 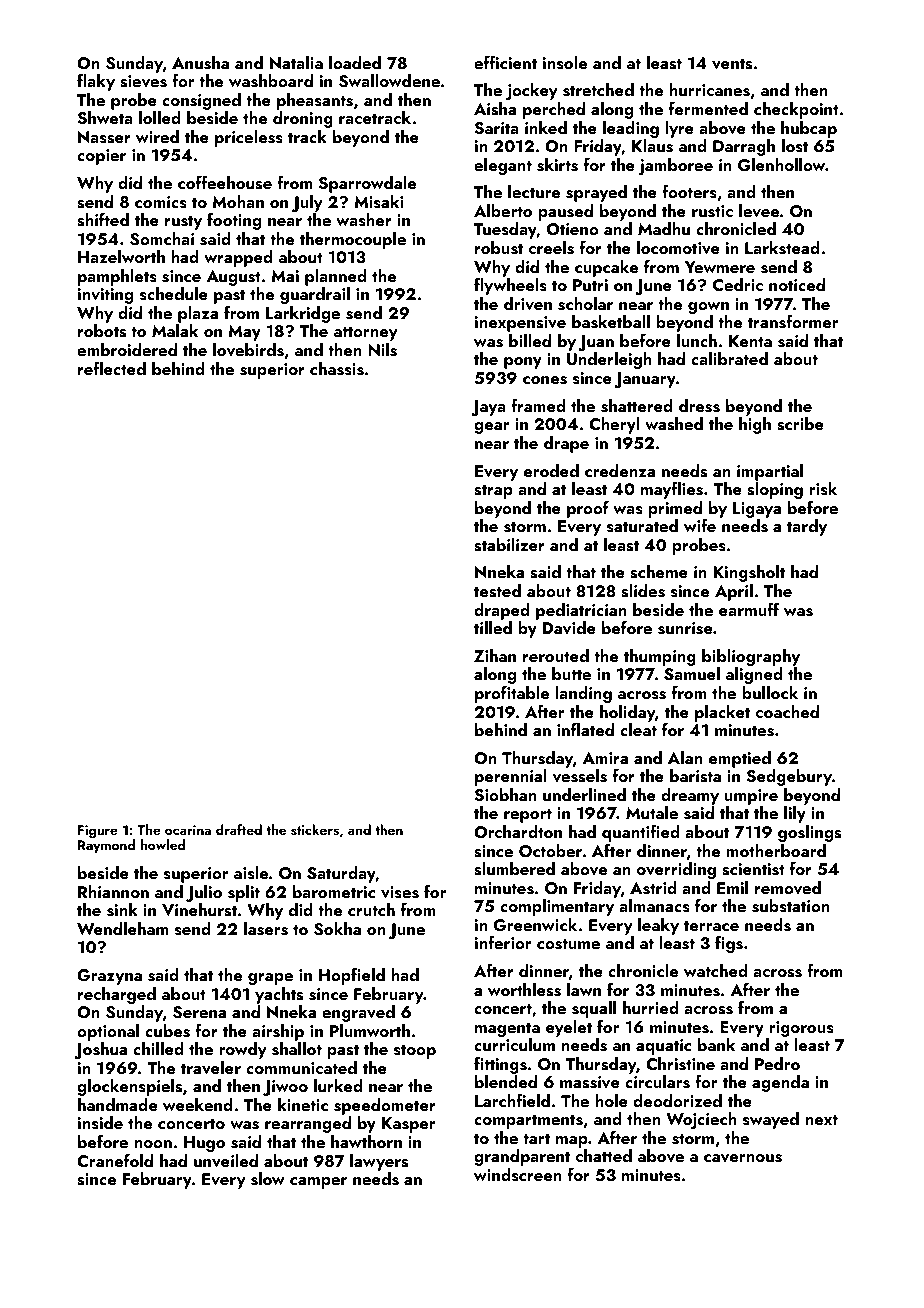 I want to click on ocarina, so click(x=188, y=830).
